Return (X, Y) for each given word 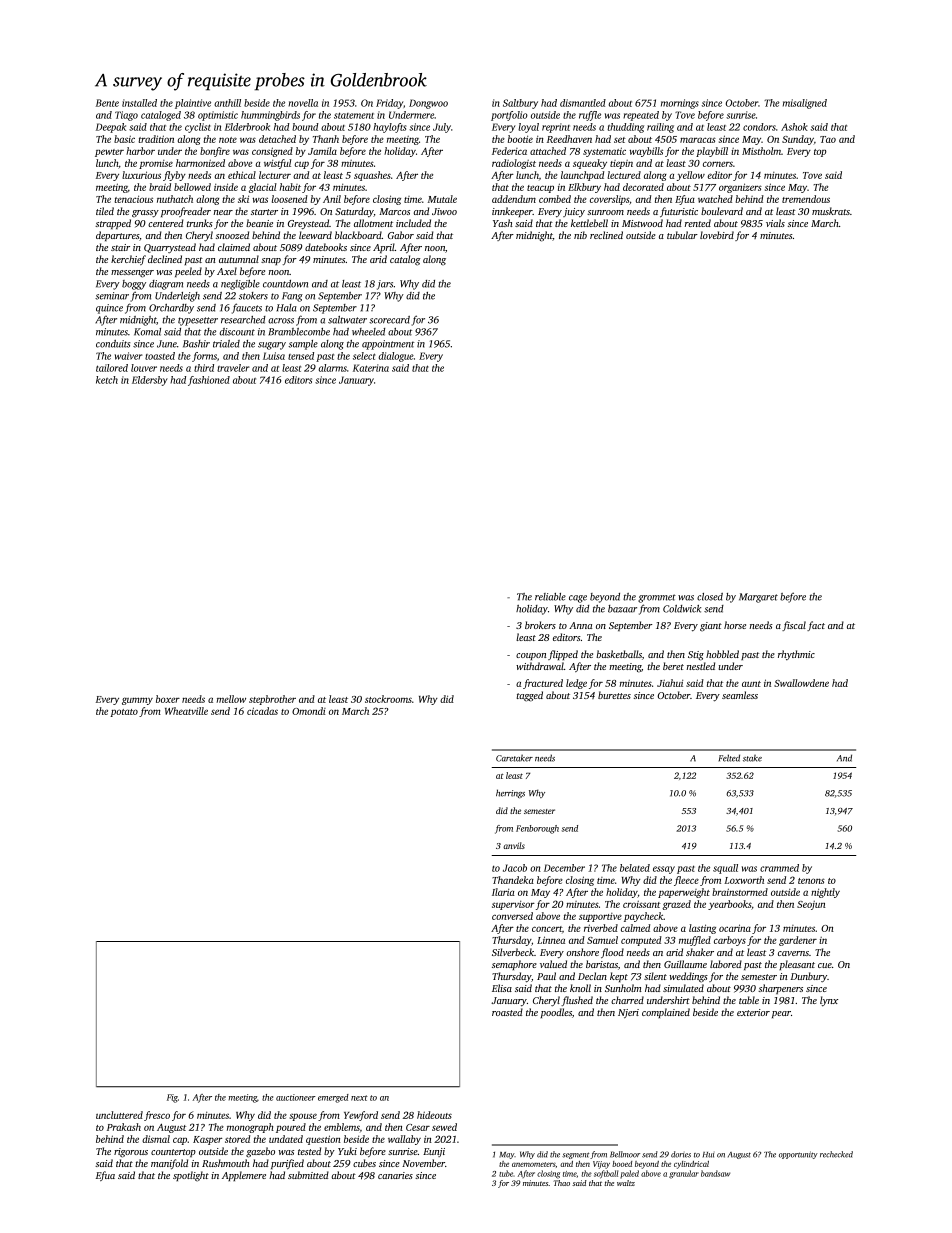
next (359, 1098)
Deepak (111, 128)
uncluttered (119, 1115)
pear (781, 1014)
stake (752, 758)
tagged (530, 696)
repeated (641, 116)
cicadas (262, 711)
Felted (729, 758)
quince (109, 309)
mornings (680, 104)
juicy (574, 212)
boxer (168, 699)
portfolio (509, 116)
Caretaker (514, 758)
